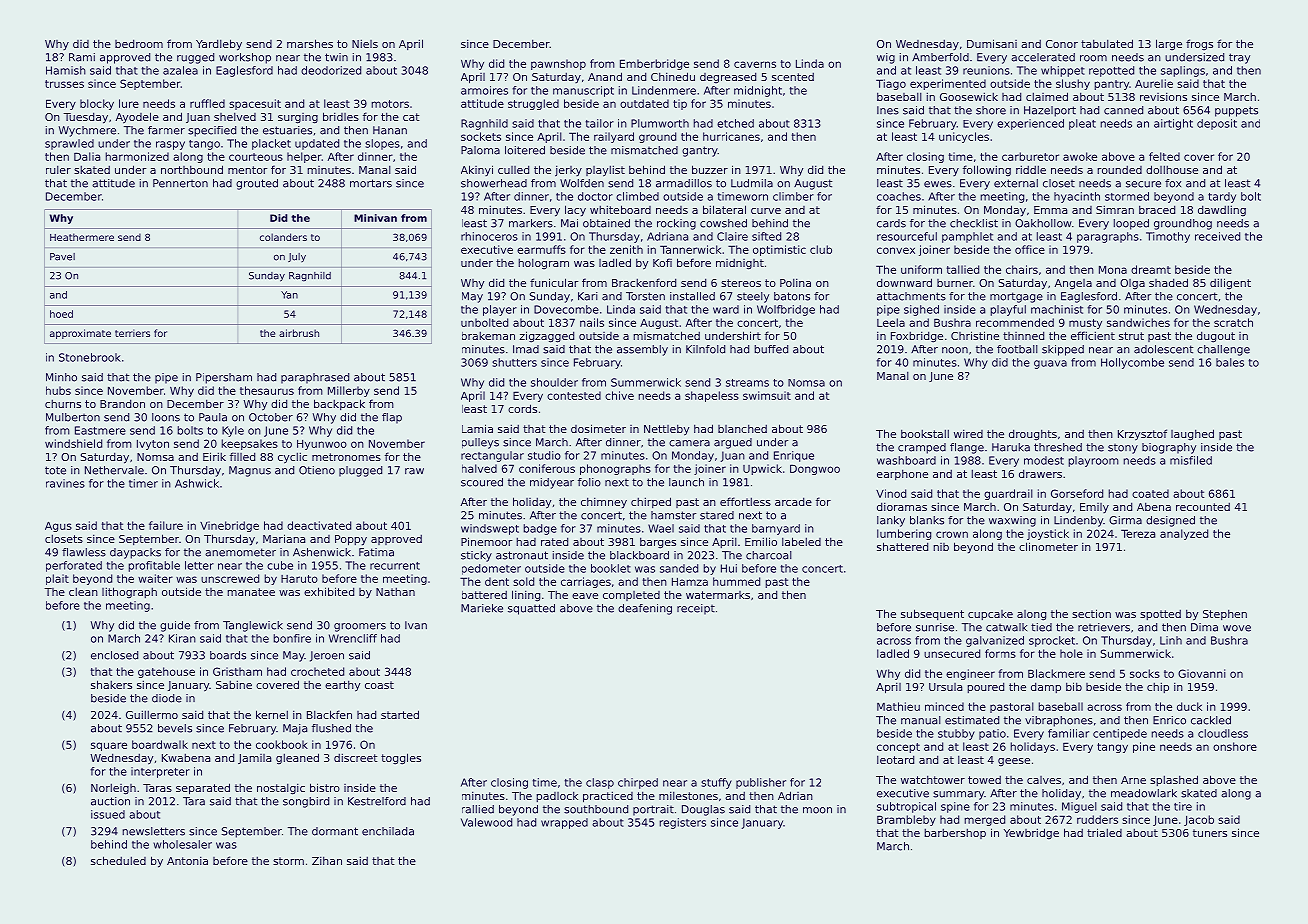  What do you see at coordinates (736, 581) in the image?
I see `hummed` at bounding box center [736, 581].
